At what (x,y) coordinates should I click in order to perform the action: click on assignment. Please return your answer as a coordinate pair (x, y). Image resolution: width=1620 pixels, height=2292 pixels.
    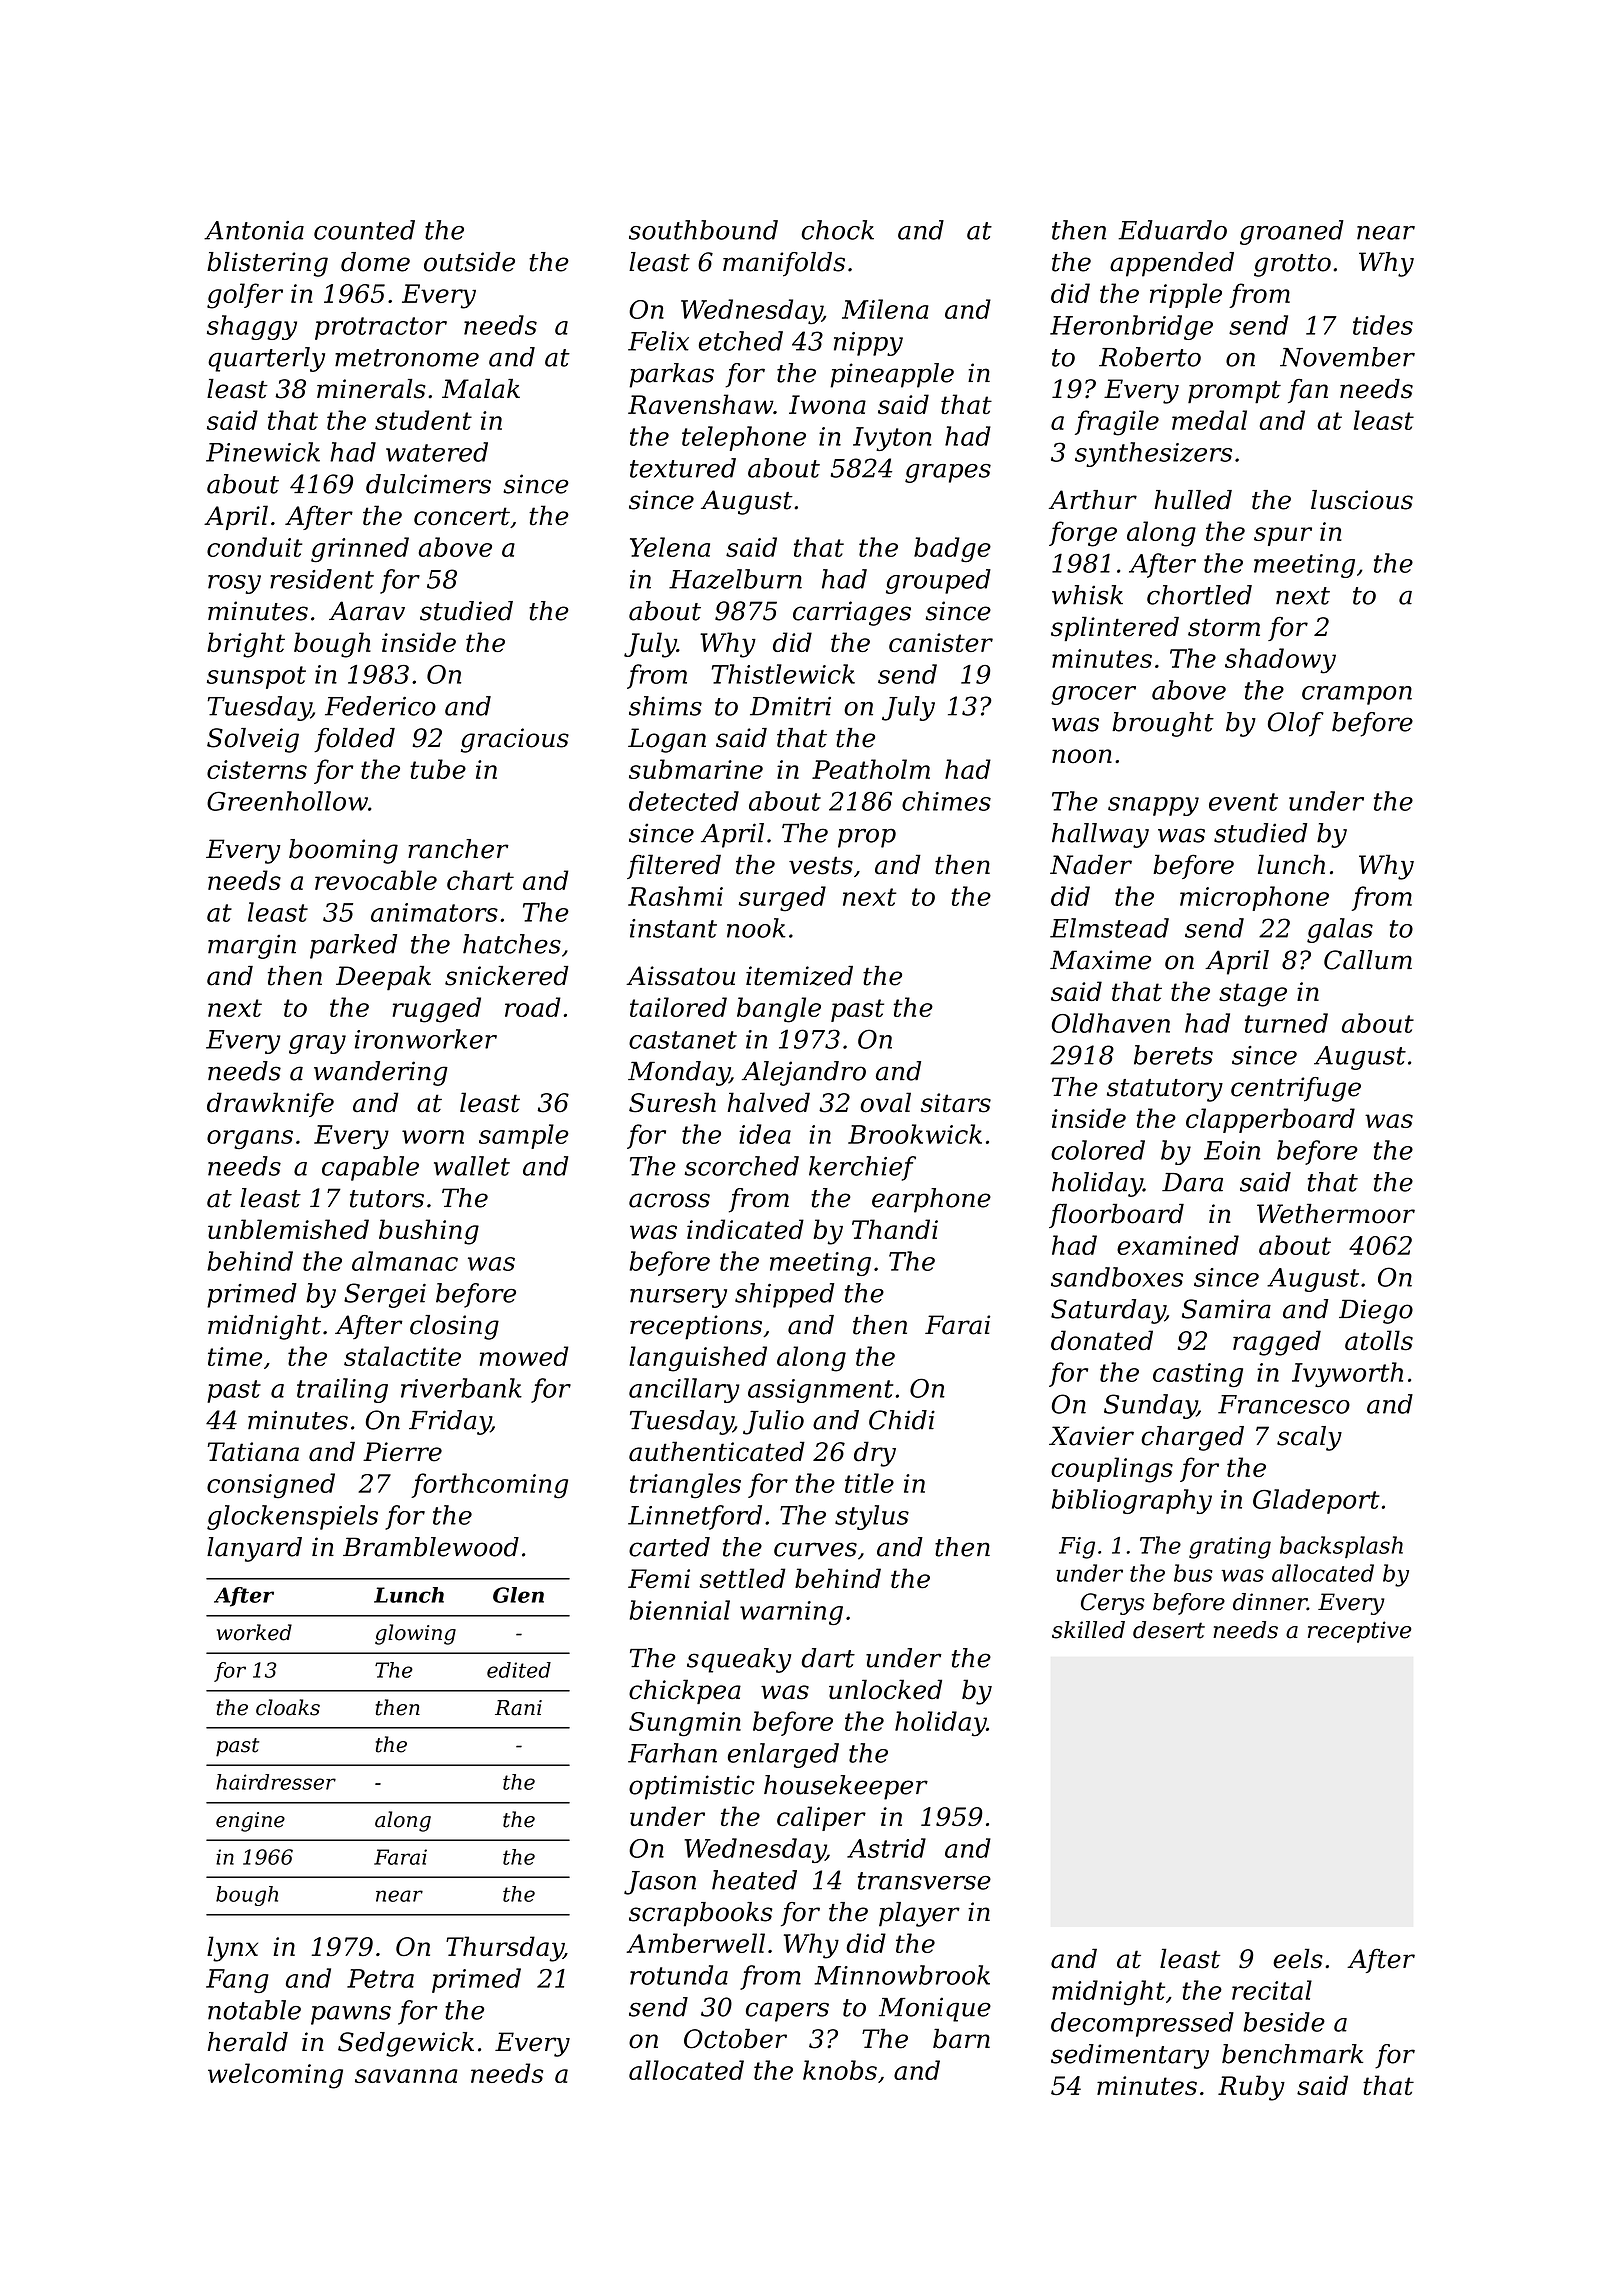
    Looking at the image, I should click on (820, 1391).
